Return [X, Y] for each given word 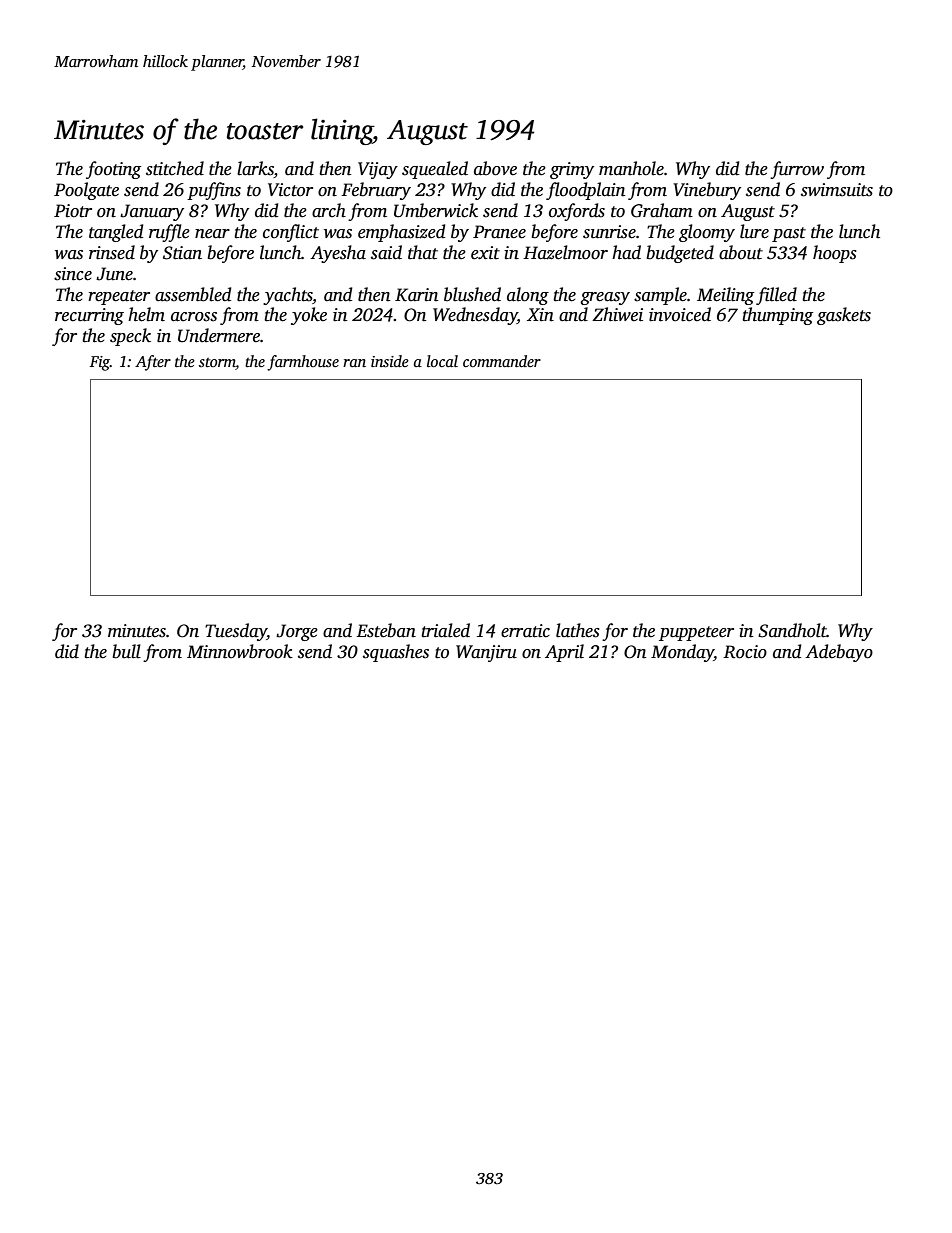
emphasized [401, 233]
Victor [290, 190]
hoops [835, 254]
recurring [89, 316]
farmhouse [303, 363]
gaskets [844, 316]
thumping [777, 316]
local [442, 361]
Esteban [386, 630]
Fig [100, 363]
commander [502, 361]
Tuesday [236, 632]
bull [127, 651]
